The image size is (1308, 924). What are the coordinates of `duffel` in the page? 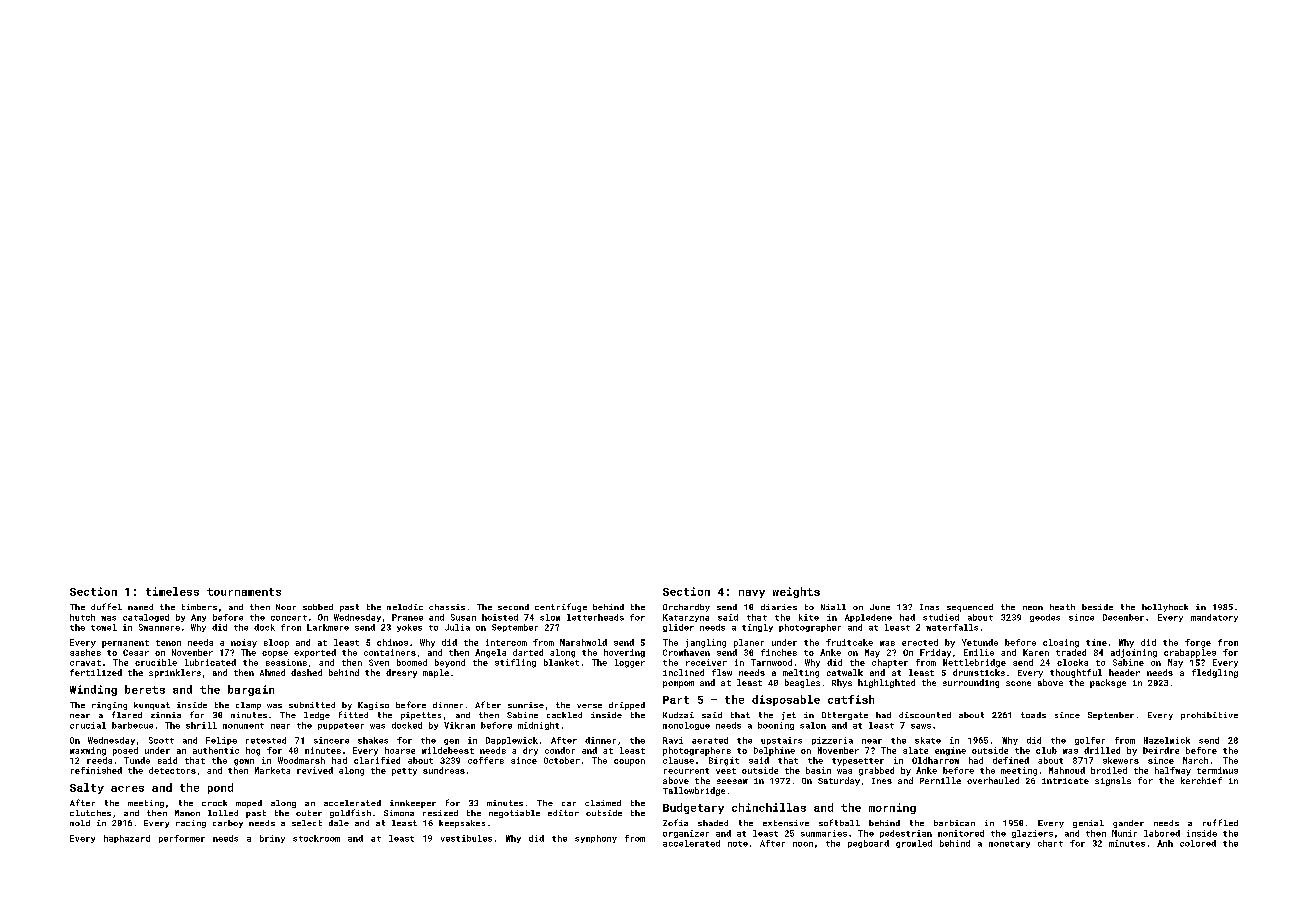 It's located at (106, 606).
